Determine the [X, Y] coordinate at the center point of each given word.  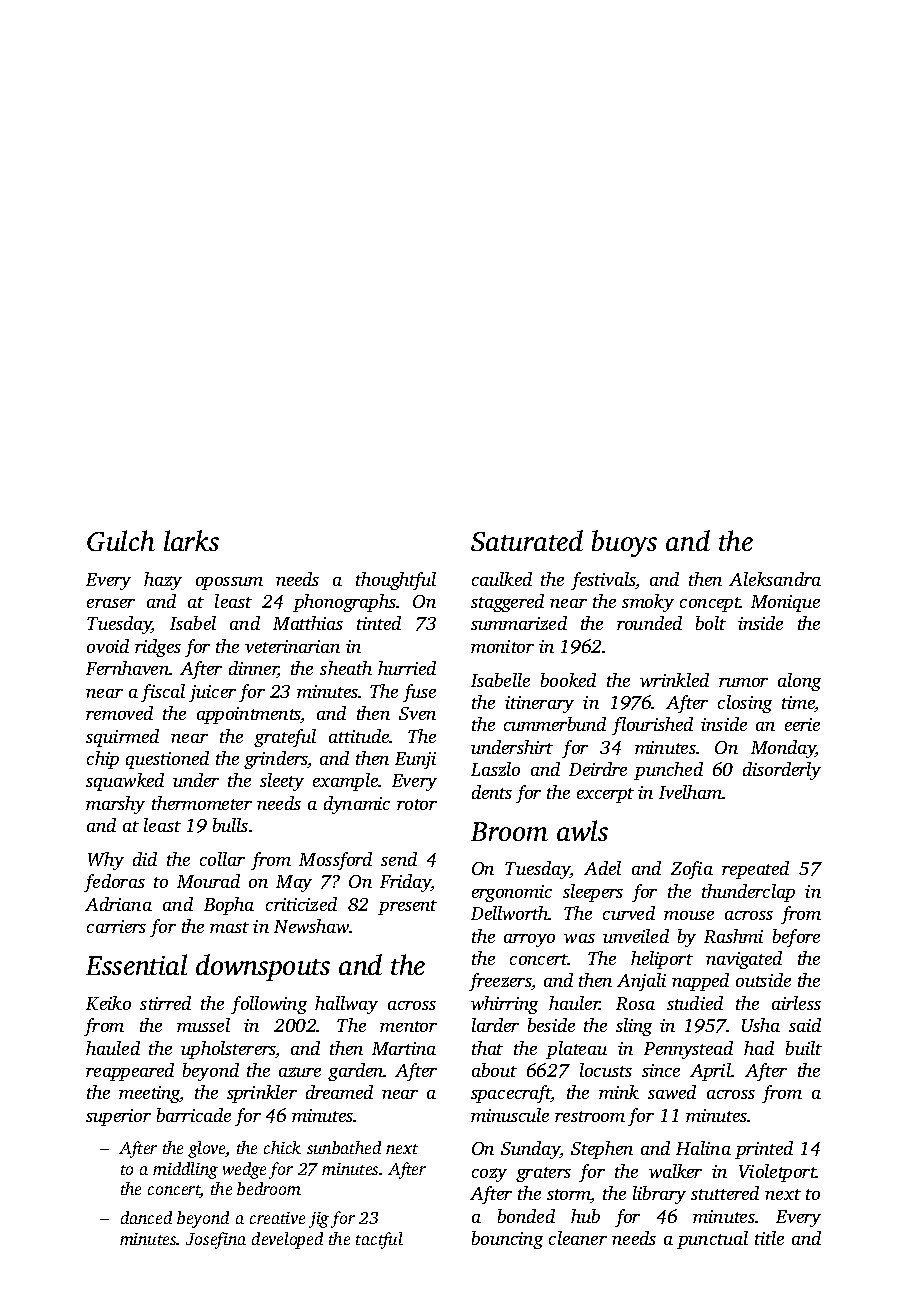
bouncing [507, 1240]
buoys [624, 543]
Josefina [216, 1240]
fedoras [114, 883]
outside [763, 980]
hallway [346, 1005]
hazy [163, 581]
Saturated [527, 540]
